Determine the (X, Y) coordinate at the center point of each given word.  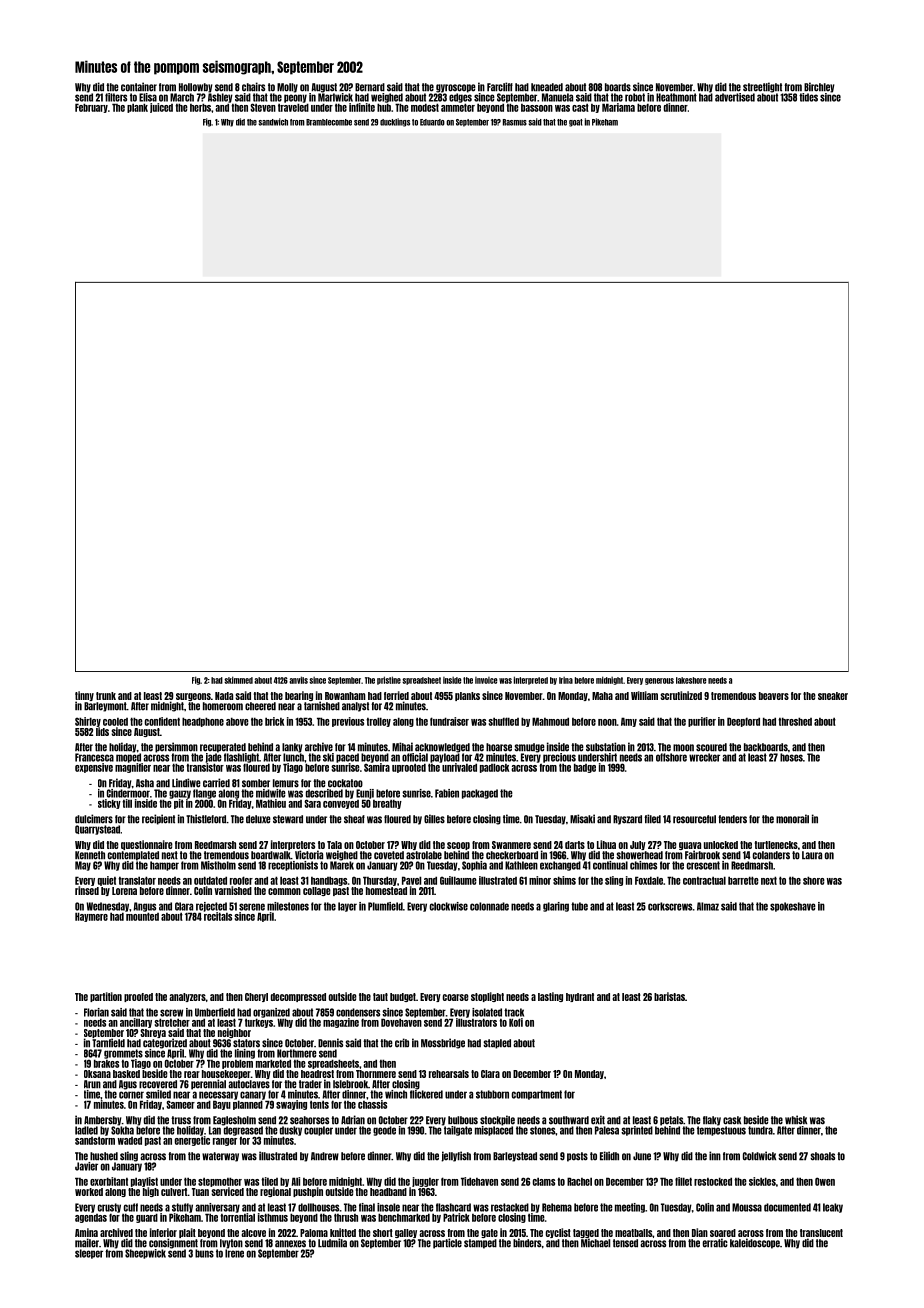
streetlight (762, 87)
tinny (84, 696)
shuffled (503, 721)
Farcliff (500, 87)
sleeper (89, 1254)
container (139, 87)
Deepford (743, 722)
